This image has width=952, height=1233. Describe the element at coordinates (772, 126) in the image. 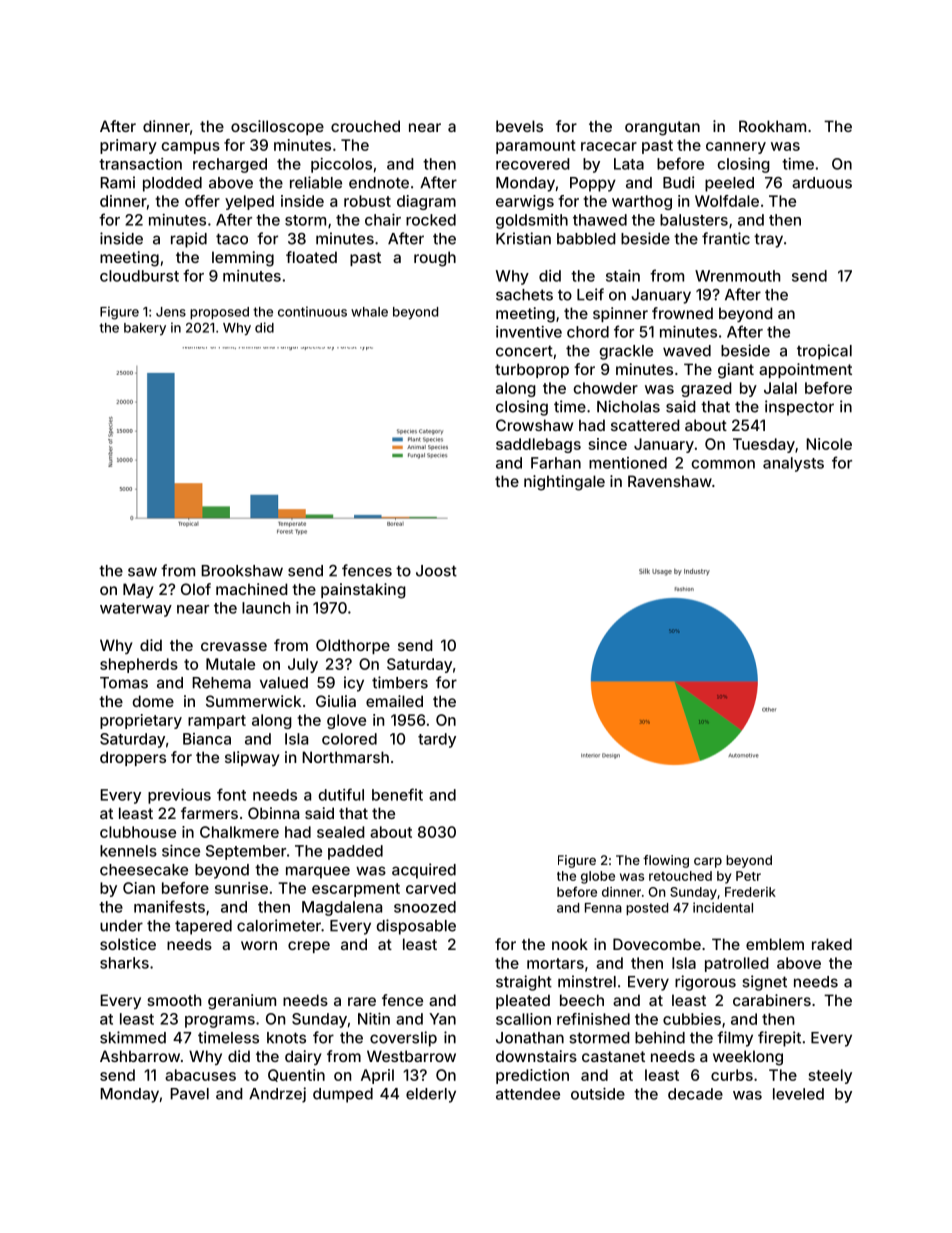

I see `Rookham` at that location.
